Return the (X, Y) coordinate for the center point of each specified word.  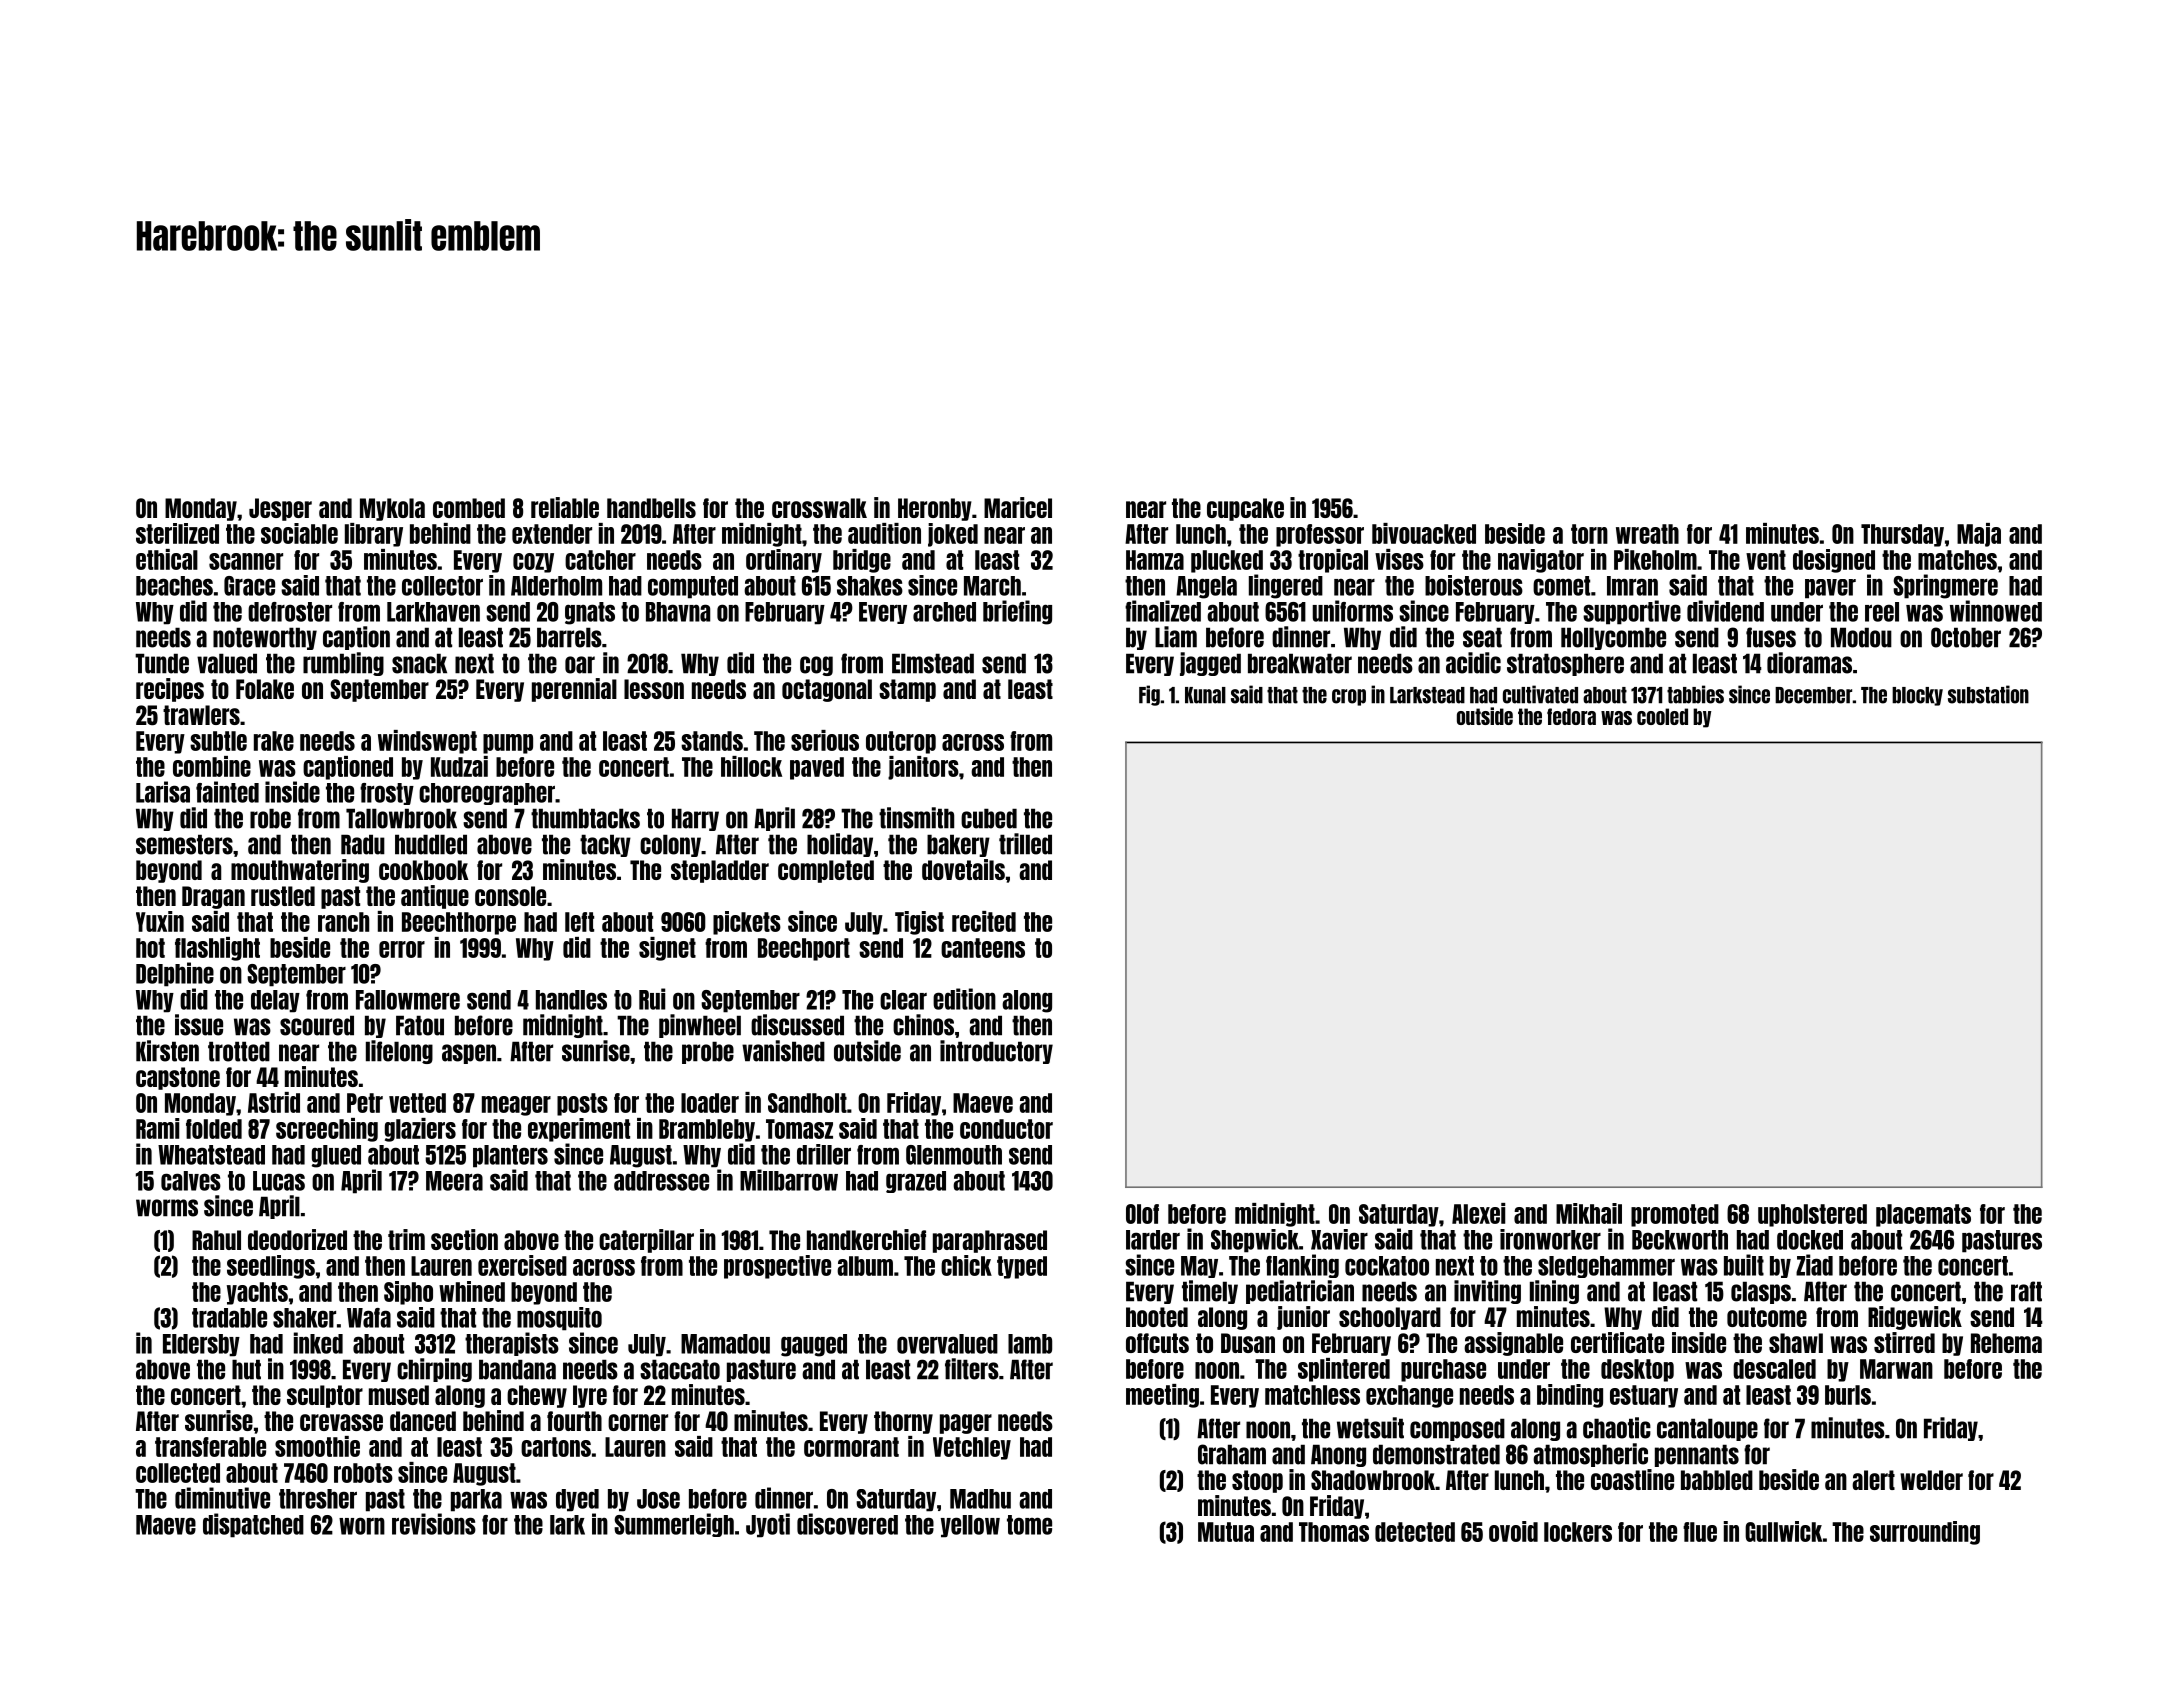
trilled (1025, 844)
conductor (1006, 1129)
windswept (427, 742)
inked (318, 1343)
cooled (1662, 716)
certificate (1617, 1342)
